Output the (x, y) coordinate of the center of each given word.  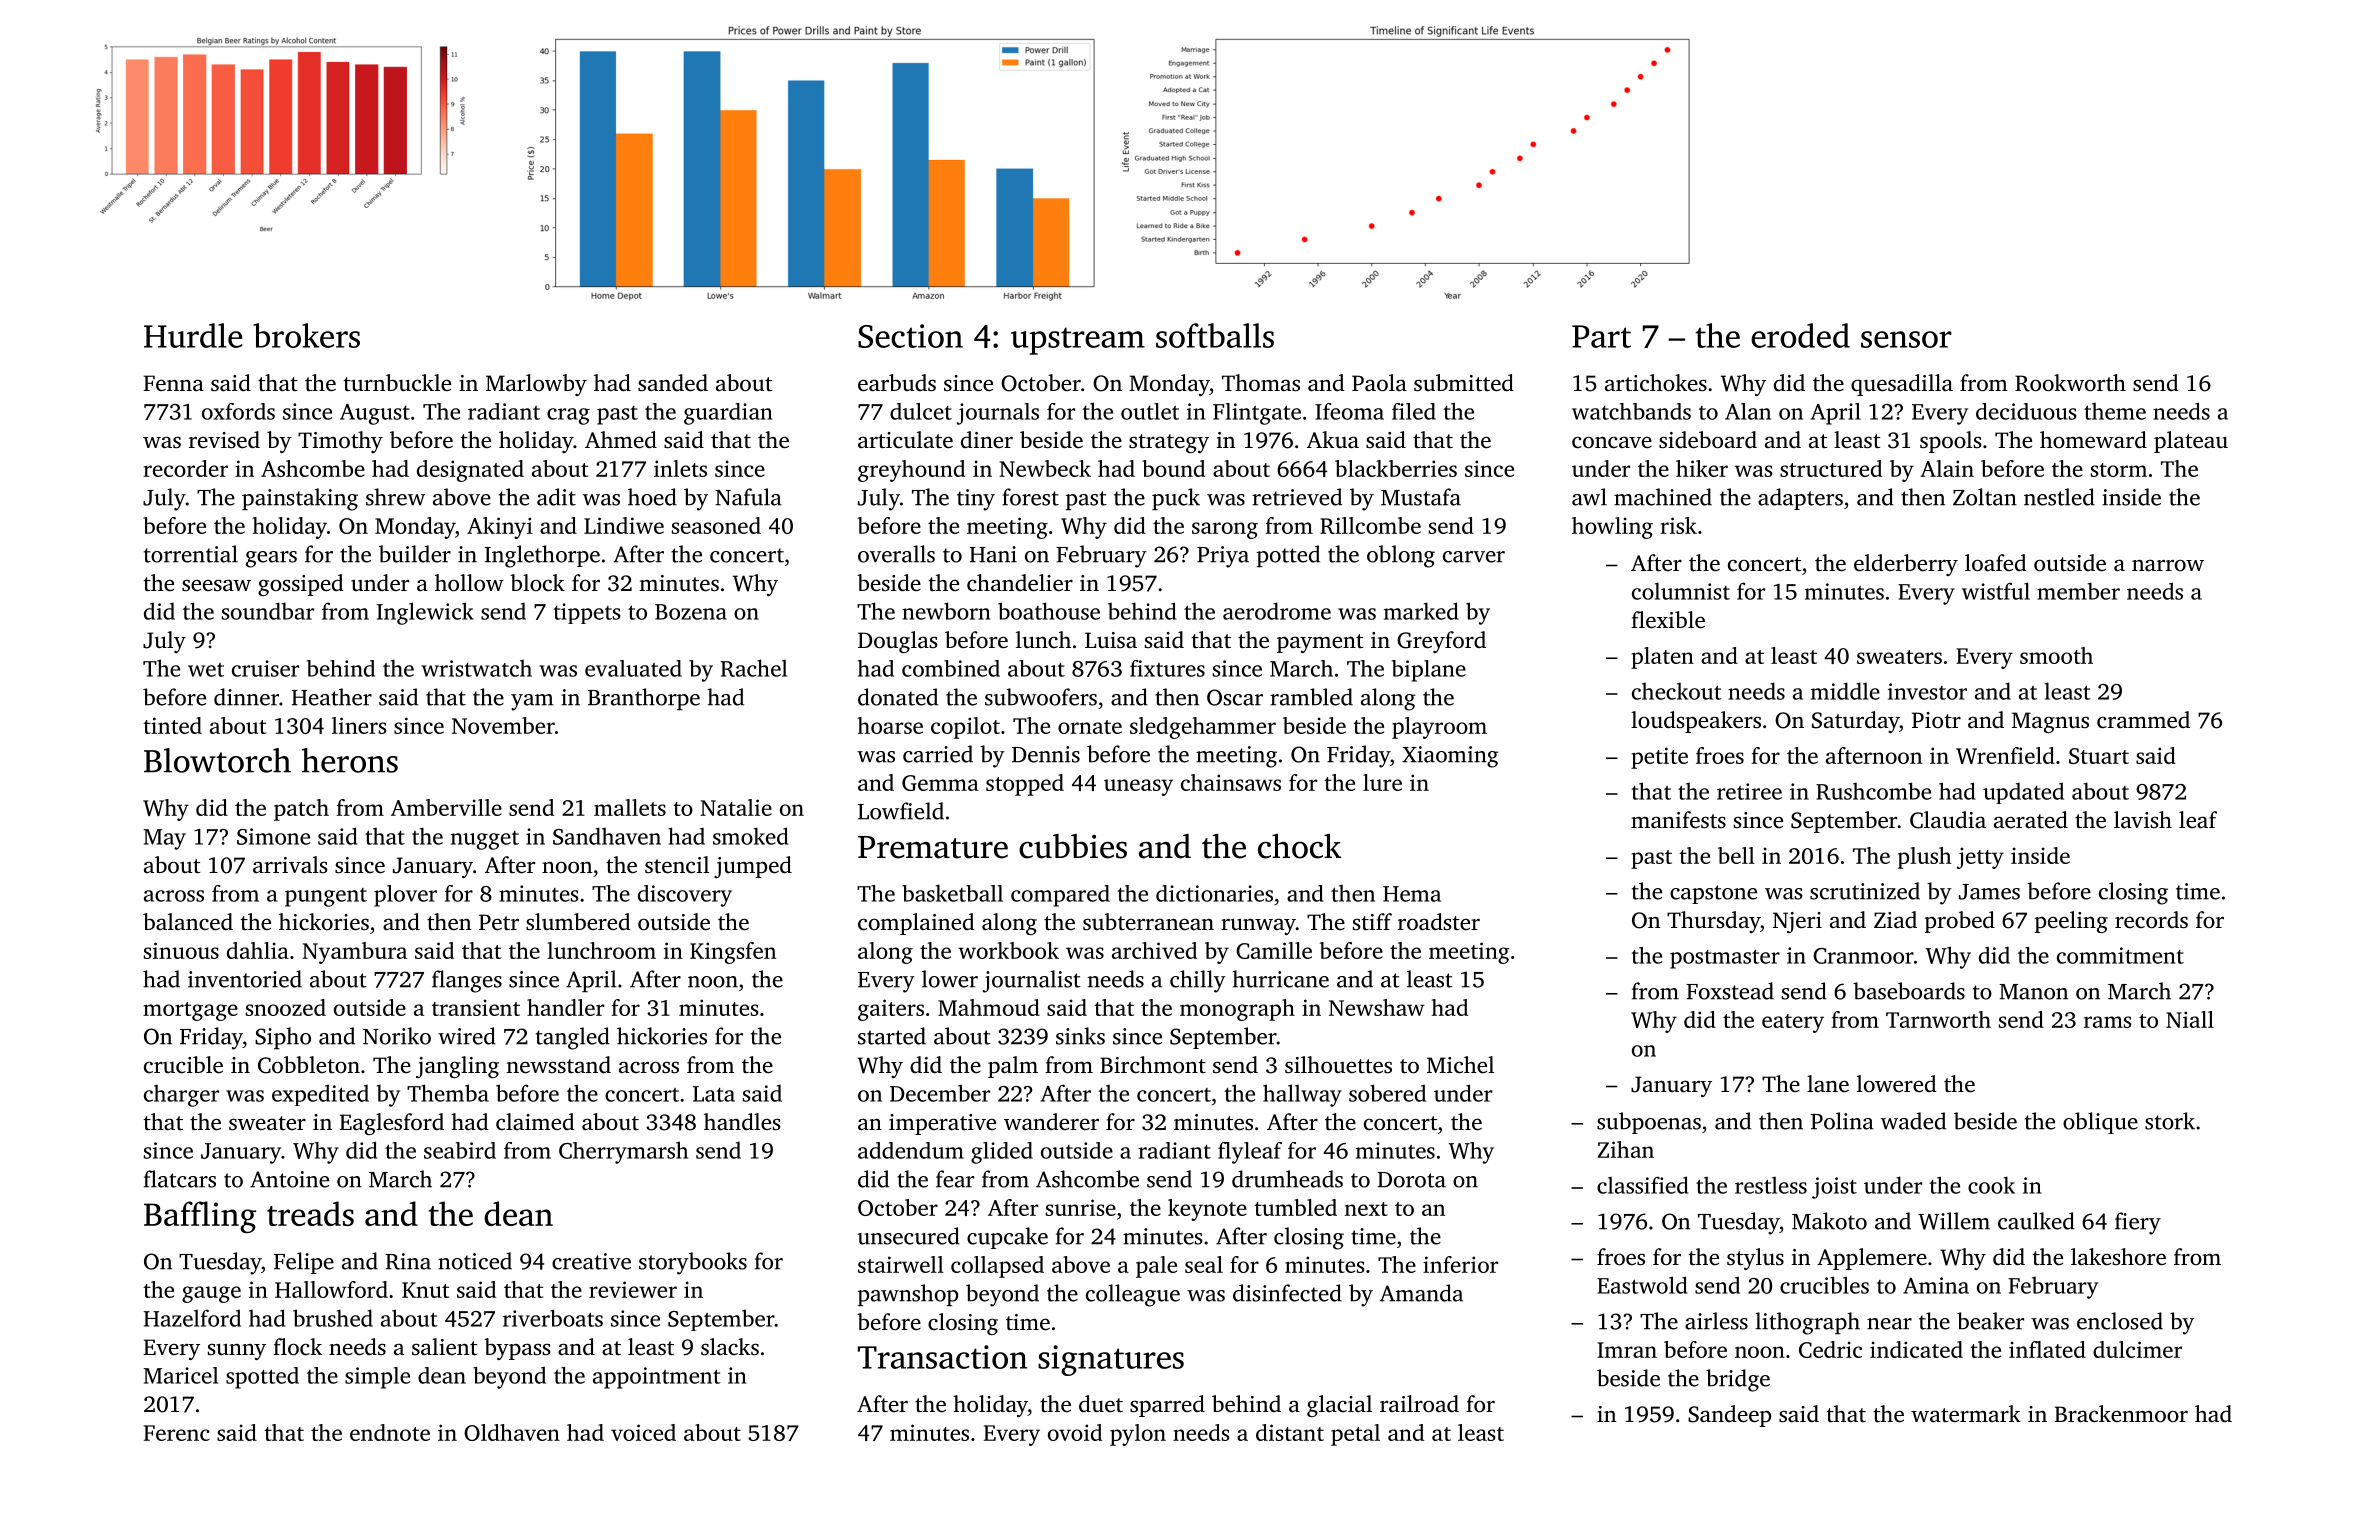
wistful (1996, 591)
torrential (191, 554)
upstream (1078, 341)
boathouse (1049, 611)
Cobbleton (309, 1065)
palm (1013, 1067)
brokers (306, 335)
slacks (730, 1347)
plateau (2191, 442)
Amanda (1421, 1293)
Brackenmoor (2121, 1414)
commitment (2120, 955)
